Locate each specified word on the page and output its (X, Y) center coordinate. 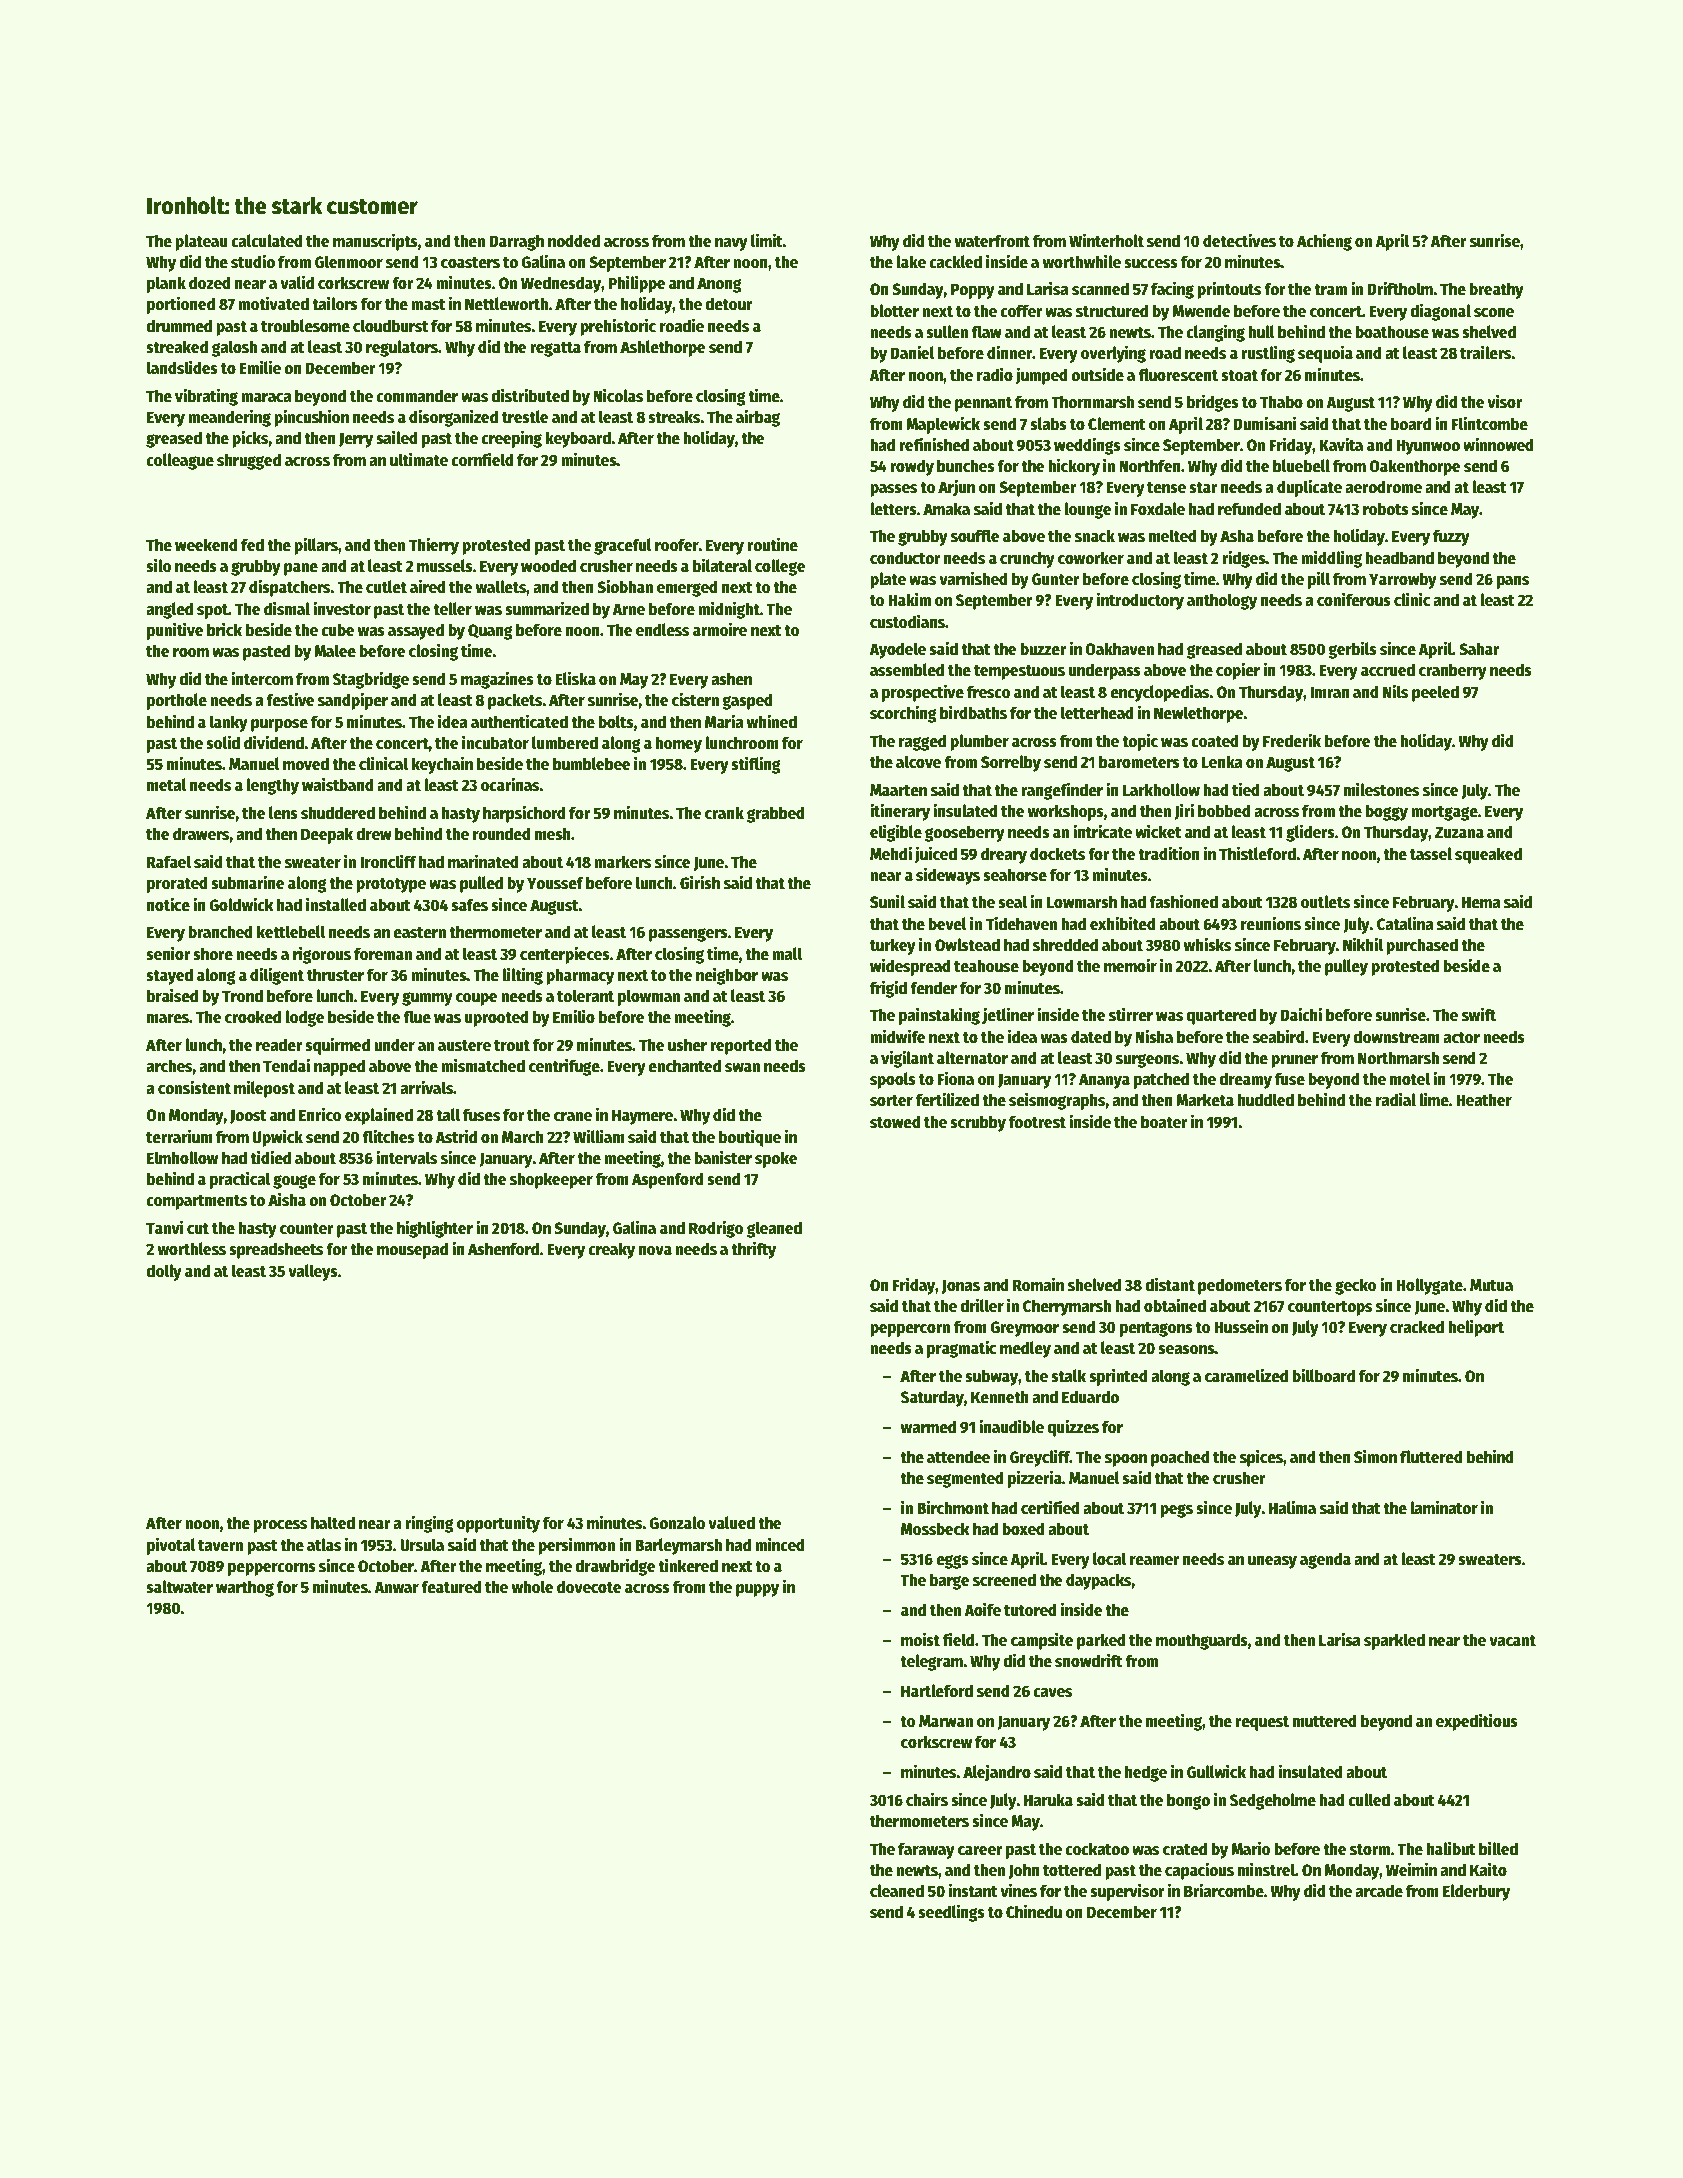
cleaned (897, 1891)
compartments (196, 1202)
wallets (500, 587)
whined (771, 721)
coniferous (1354, 599)
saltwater (179, 1587)
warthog (245, 1588)
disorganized (453, 418)
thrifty (753, 1250)
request (1262, 1723)
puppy (757, 1590)
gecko (1355, 1286)
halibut (1451, 1848)
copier (1238, 671)
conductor (905, 558)
